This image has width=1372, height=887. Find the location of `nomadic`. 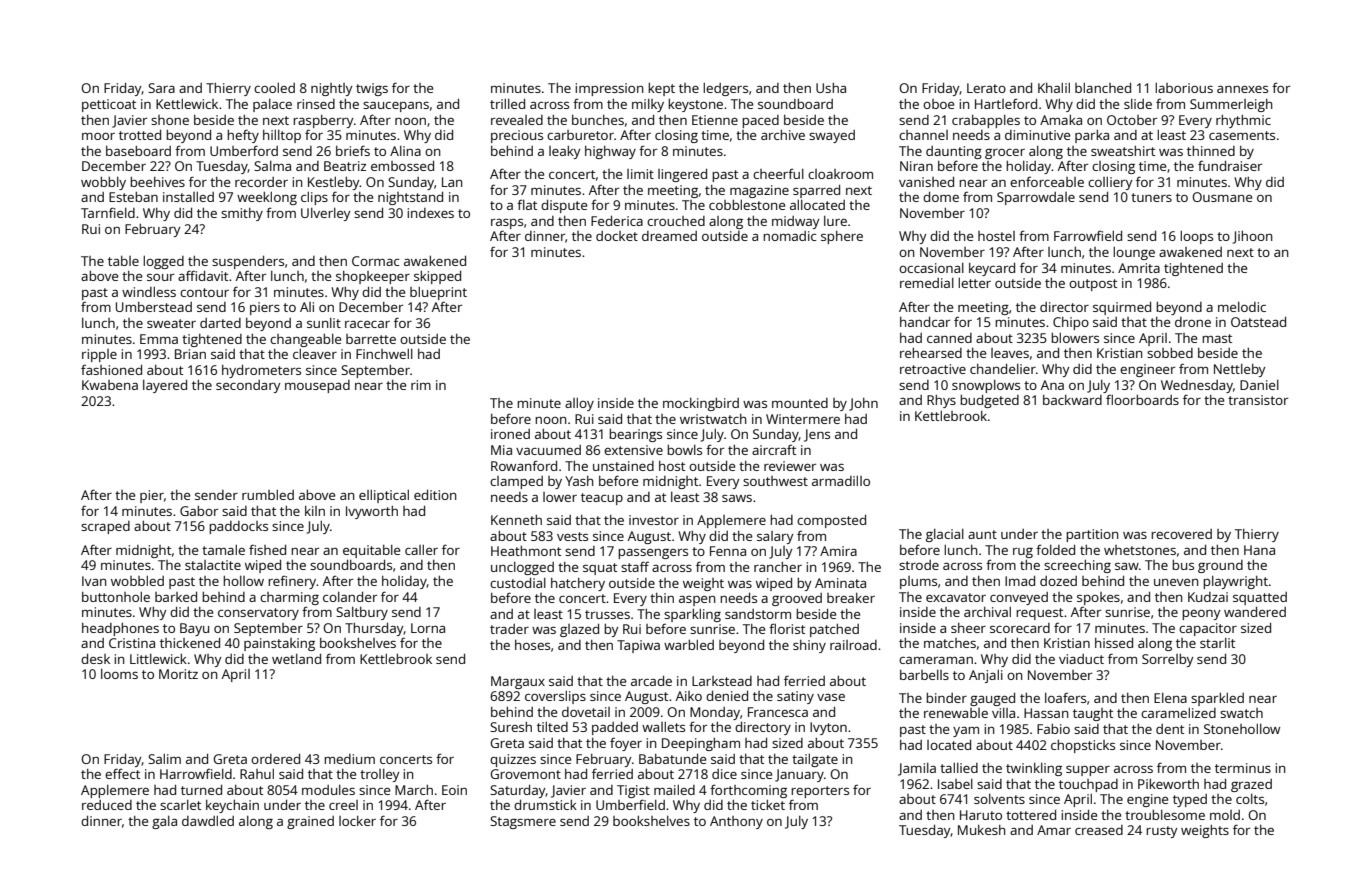

nomadic is located at coordinates (790, 236).
